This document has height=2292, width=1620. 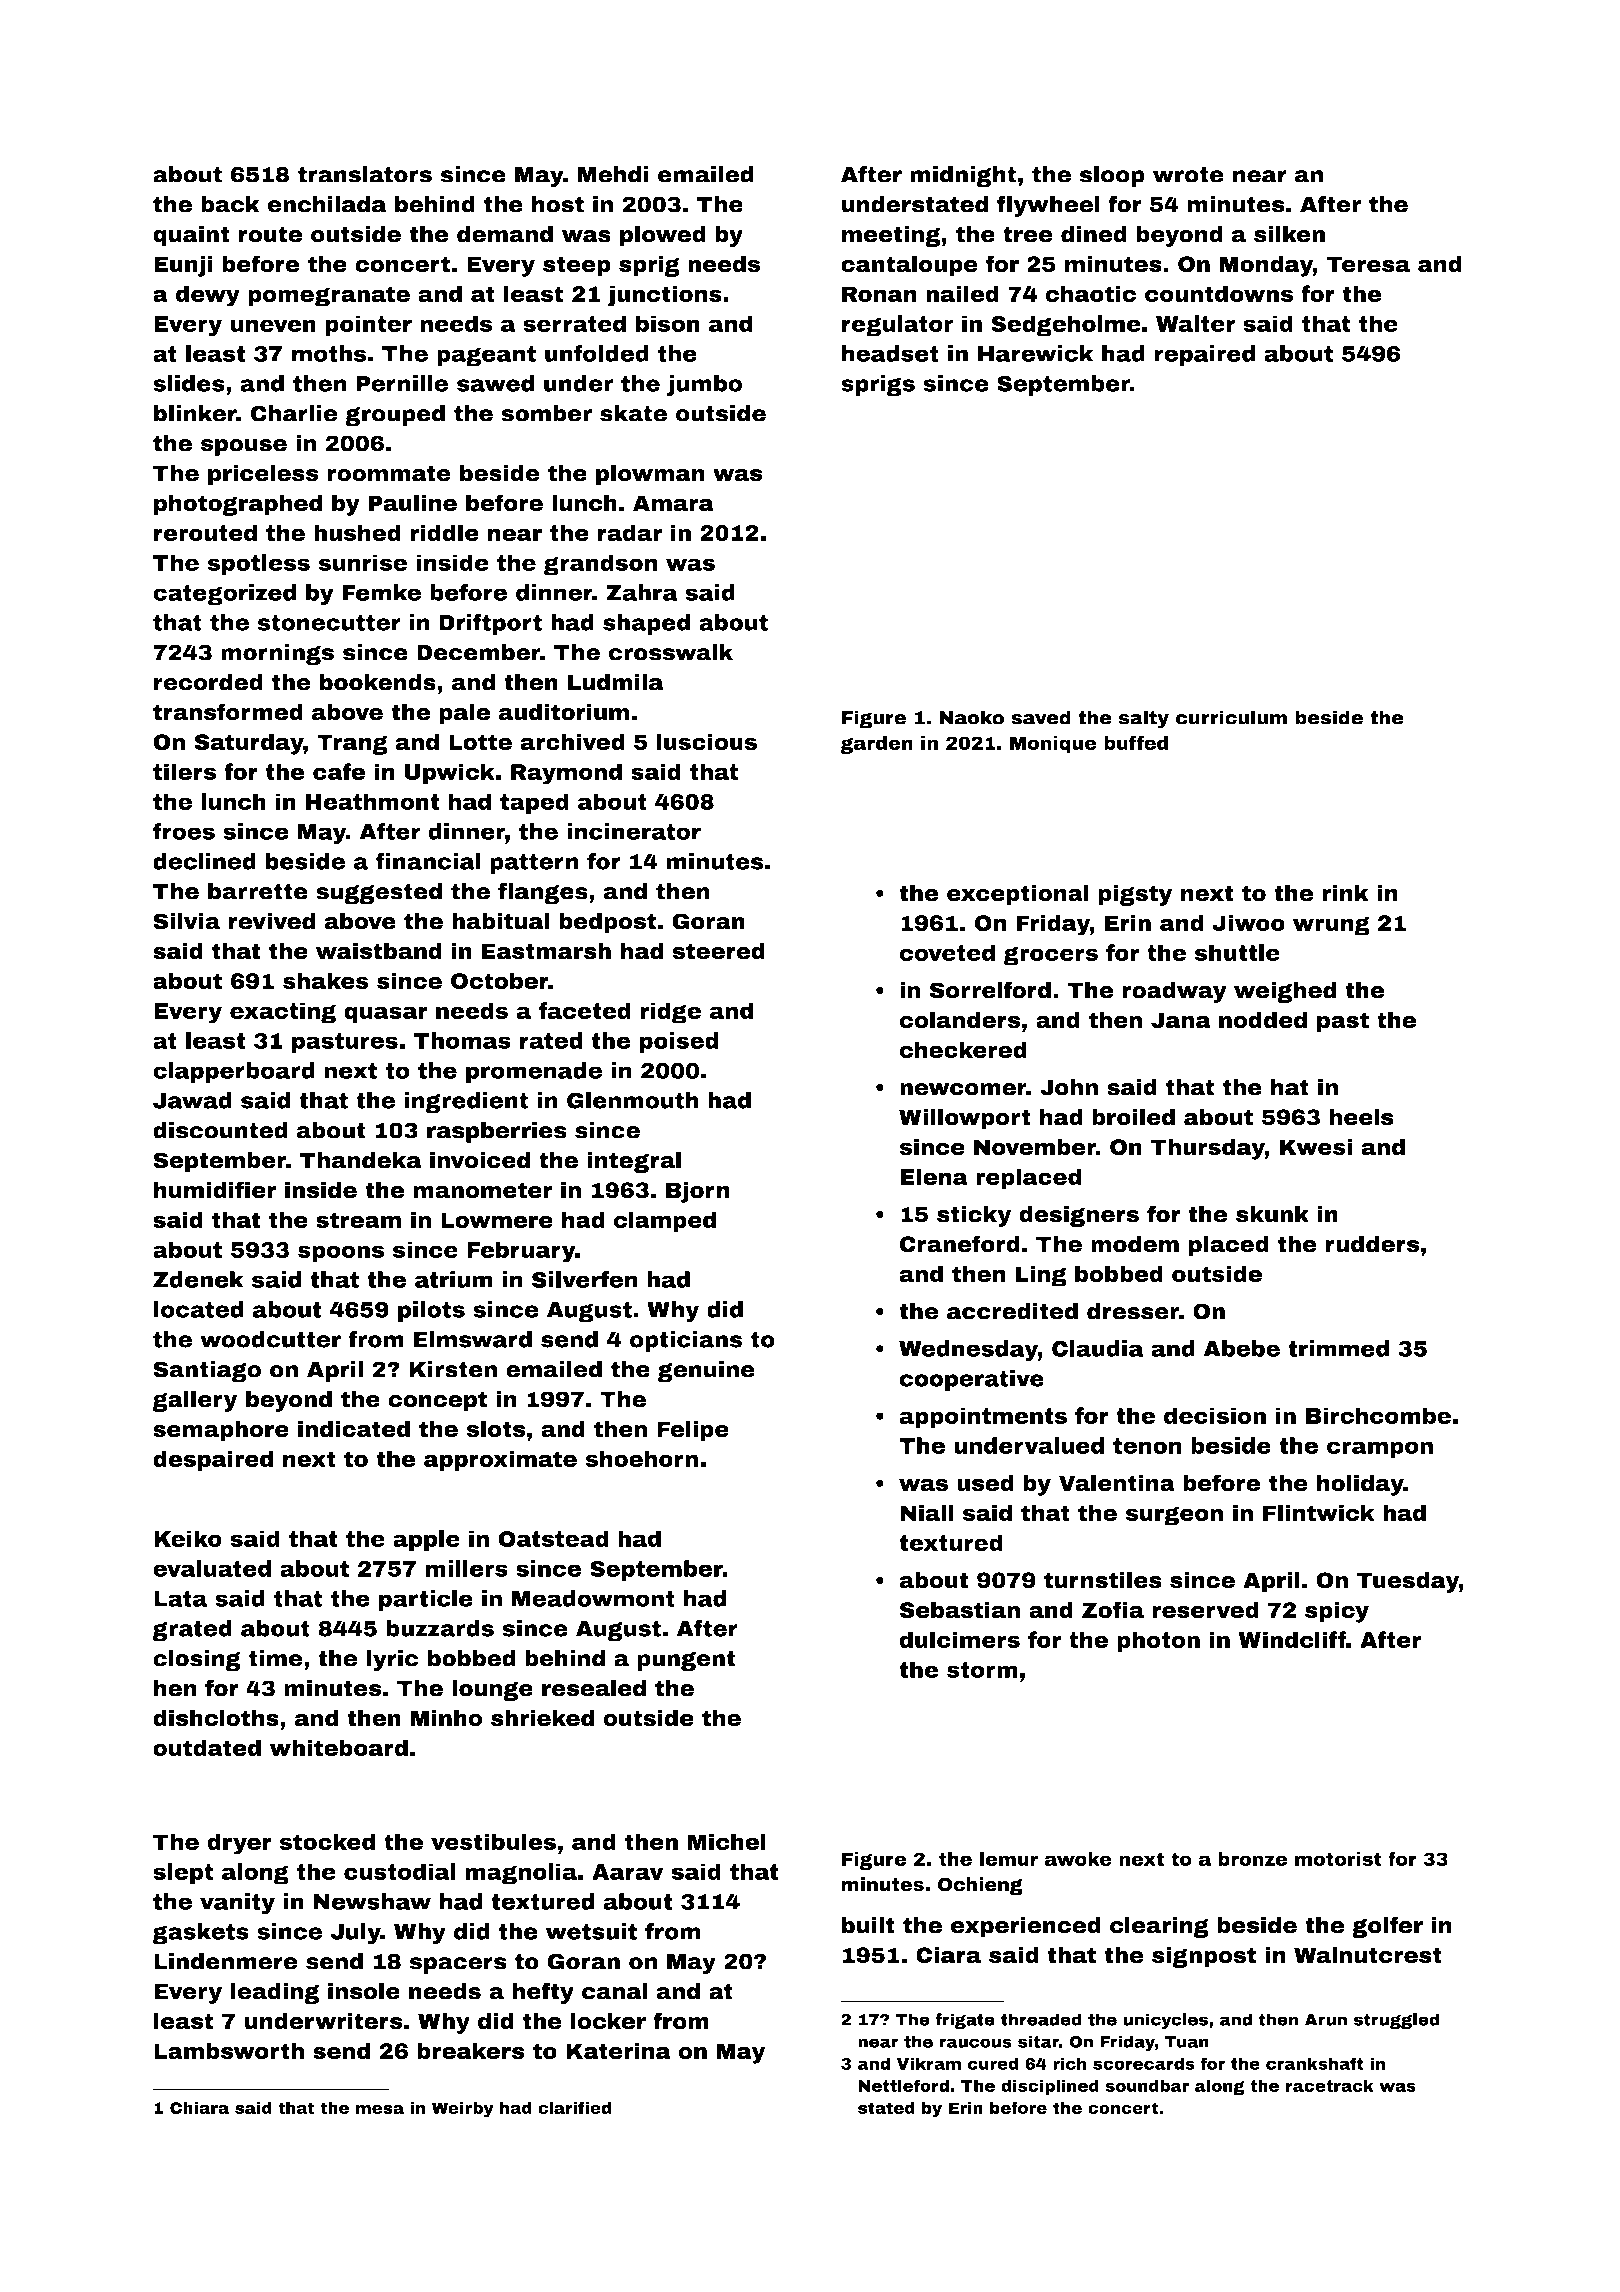 I want to click on repaired, so click(x=1204, y=355).
